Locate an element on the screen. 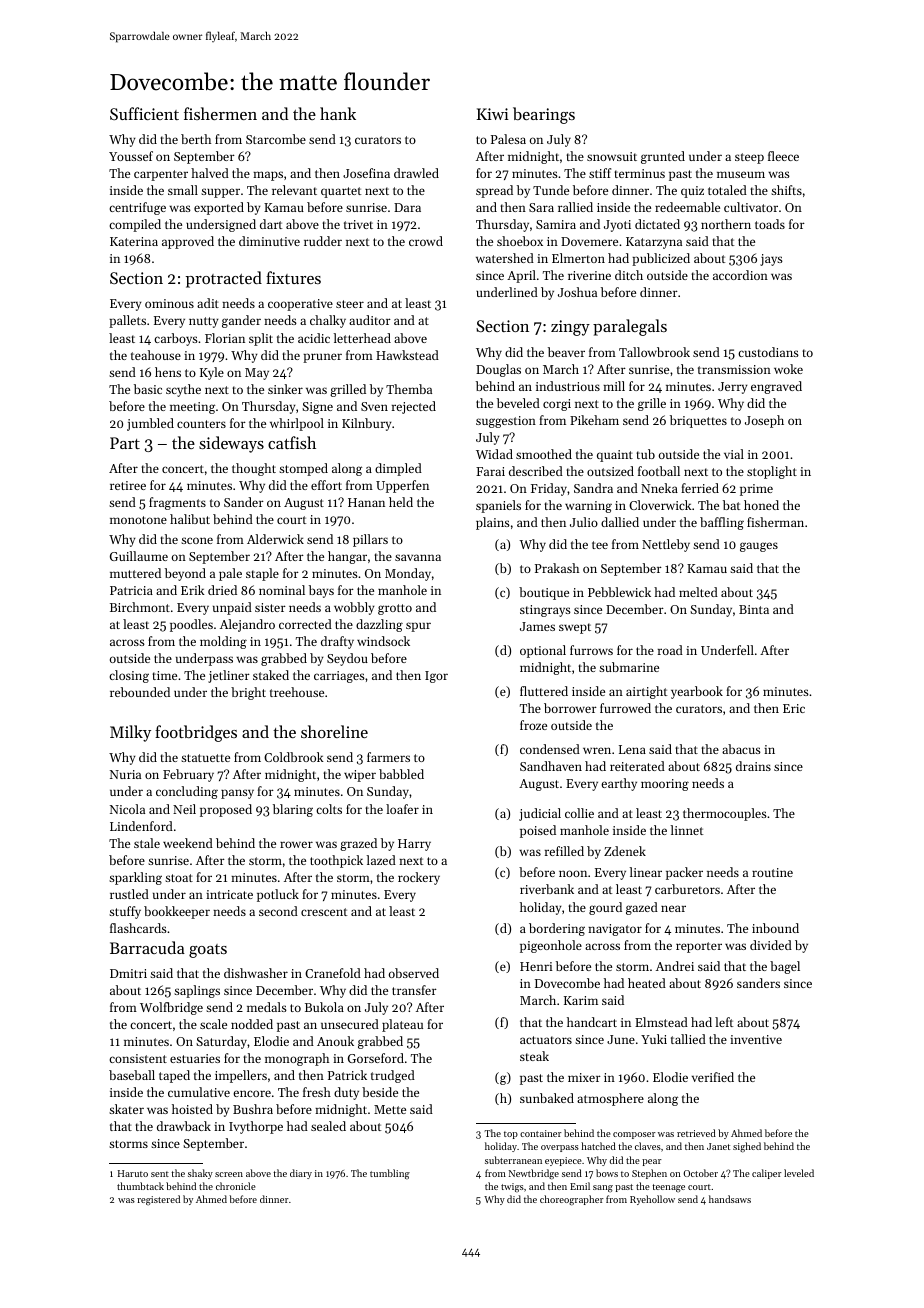 The height and width of the screenshot is (1308, 924). Ivythorpe is located at coordinates (256, 1127).
